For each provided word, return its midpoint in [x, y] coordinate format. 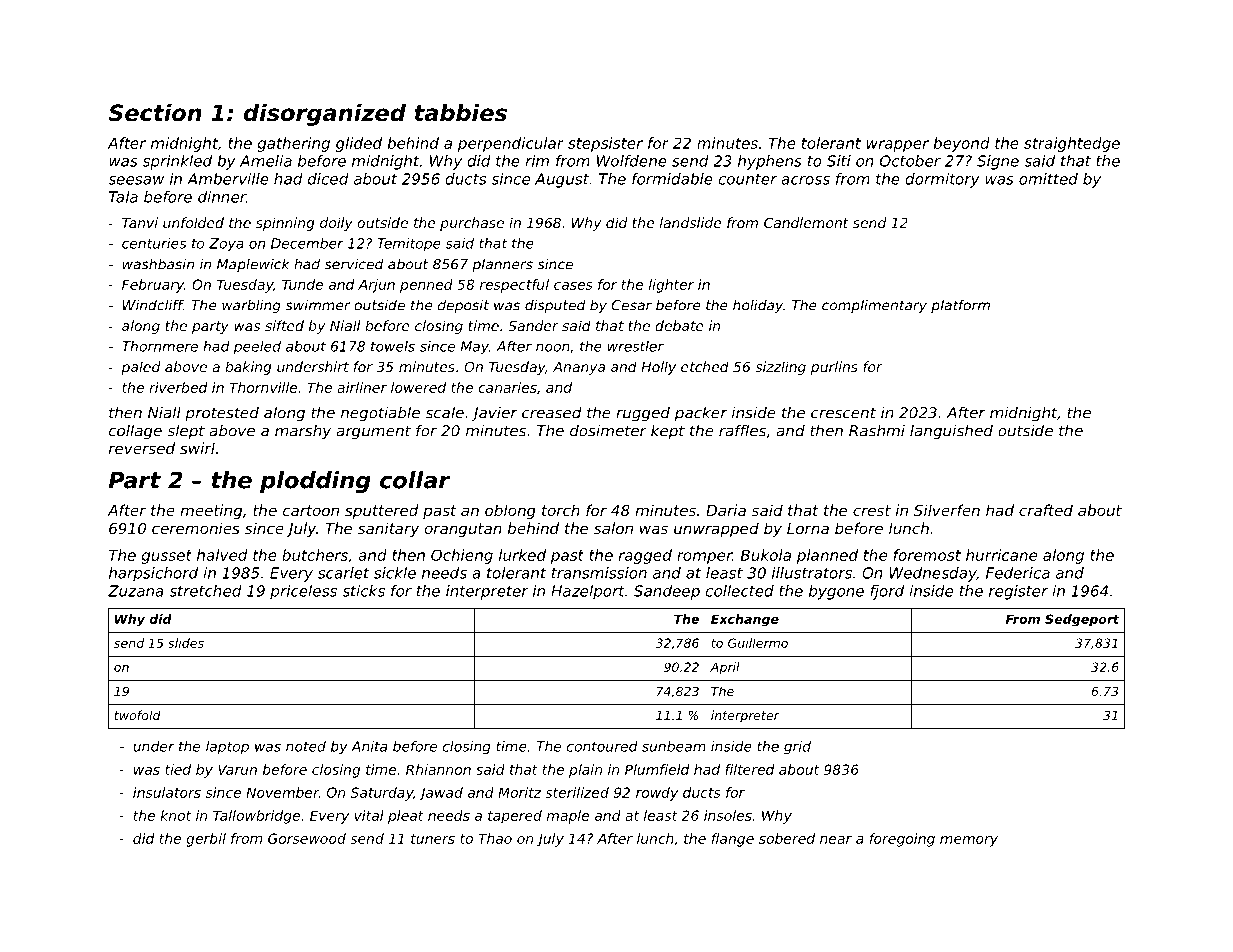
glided [359, 144]
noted [306, 746]
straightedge [1072, 144]
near [836, 840]
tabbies [460, 113]
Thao [495, 838]
